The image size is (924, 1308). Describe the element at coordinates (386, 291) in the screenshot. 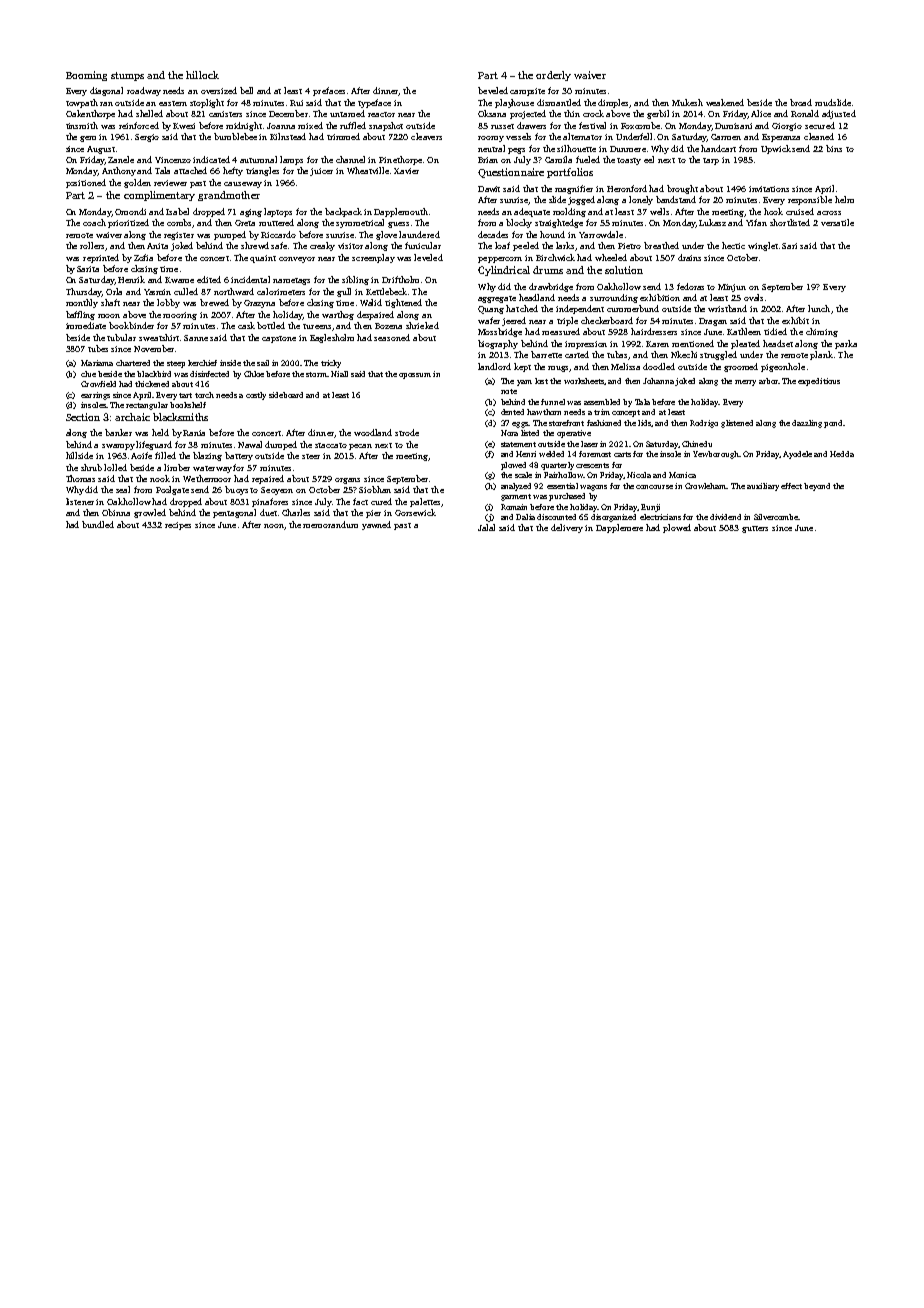

I see `Kettlebeck` at that location.
